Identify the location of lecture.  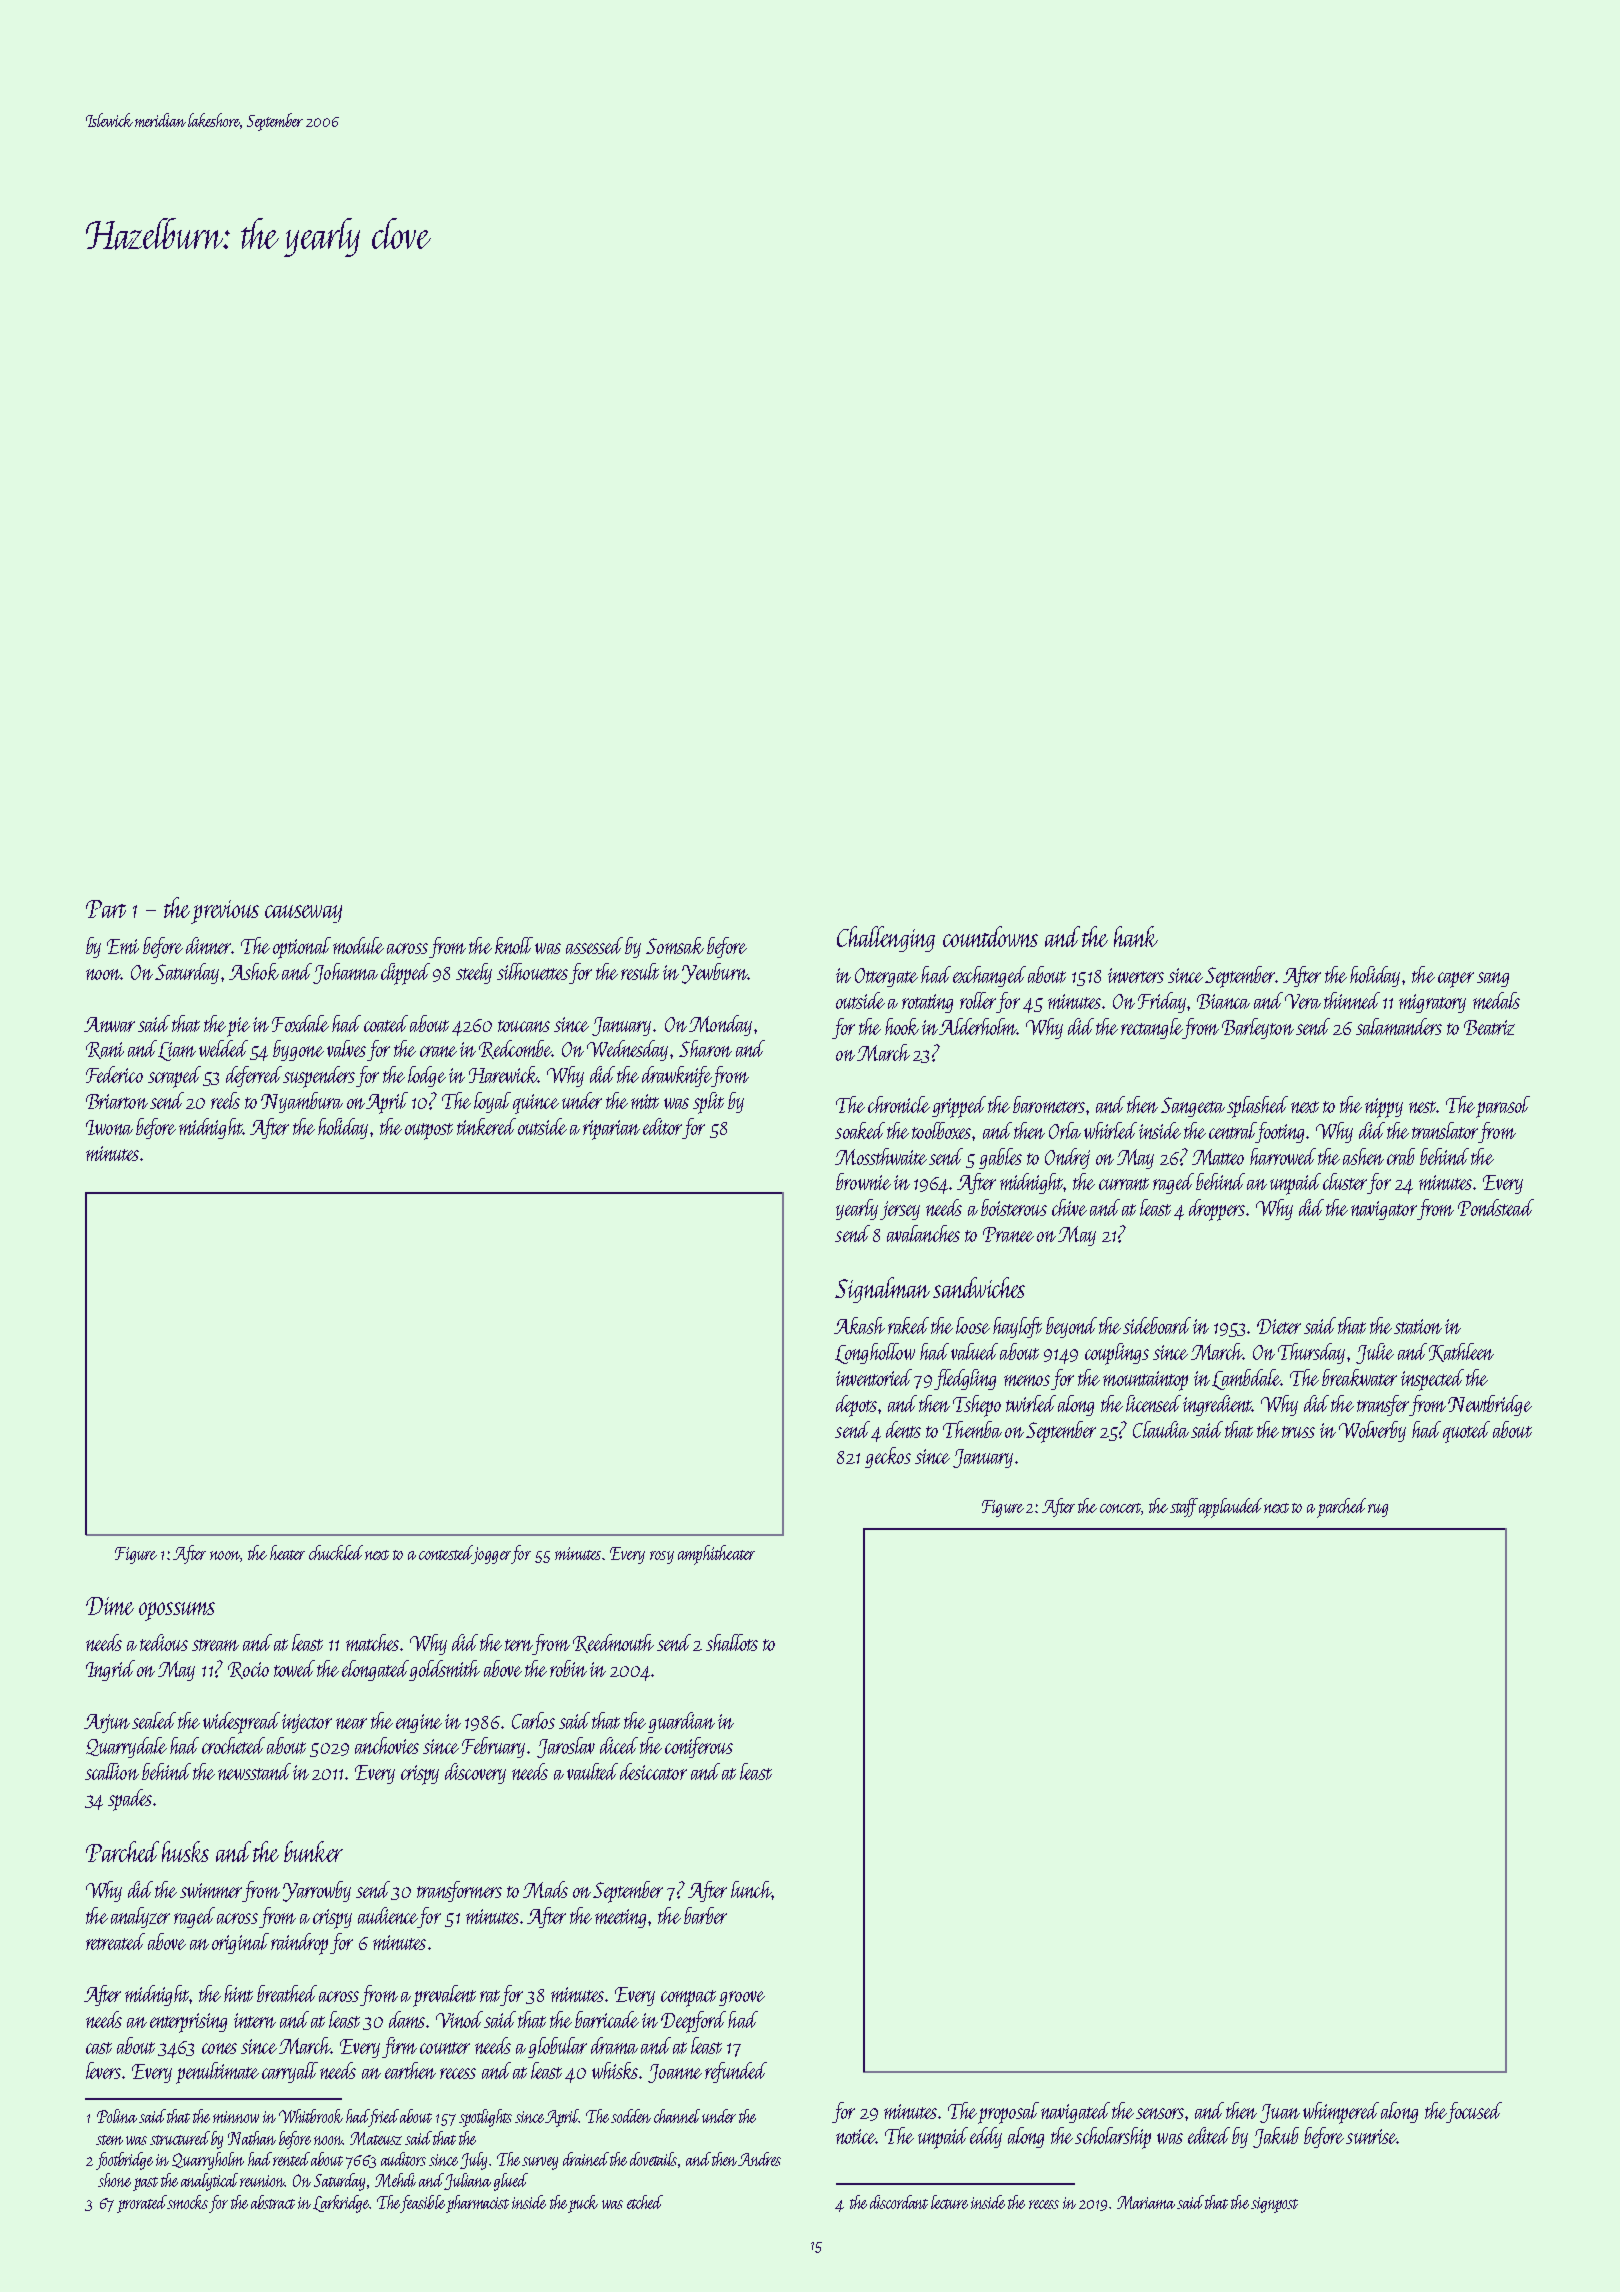
(949, 2202).
